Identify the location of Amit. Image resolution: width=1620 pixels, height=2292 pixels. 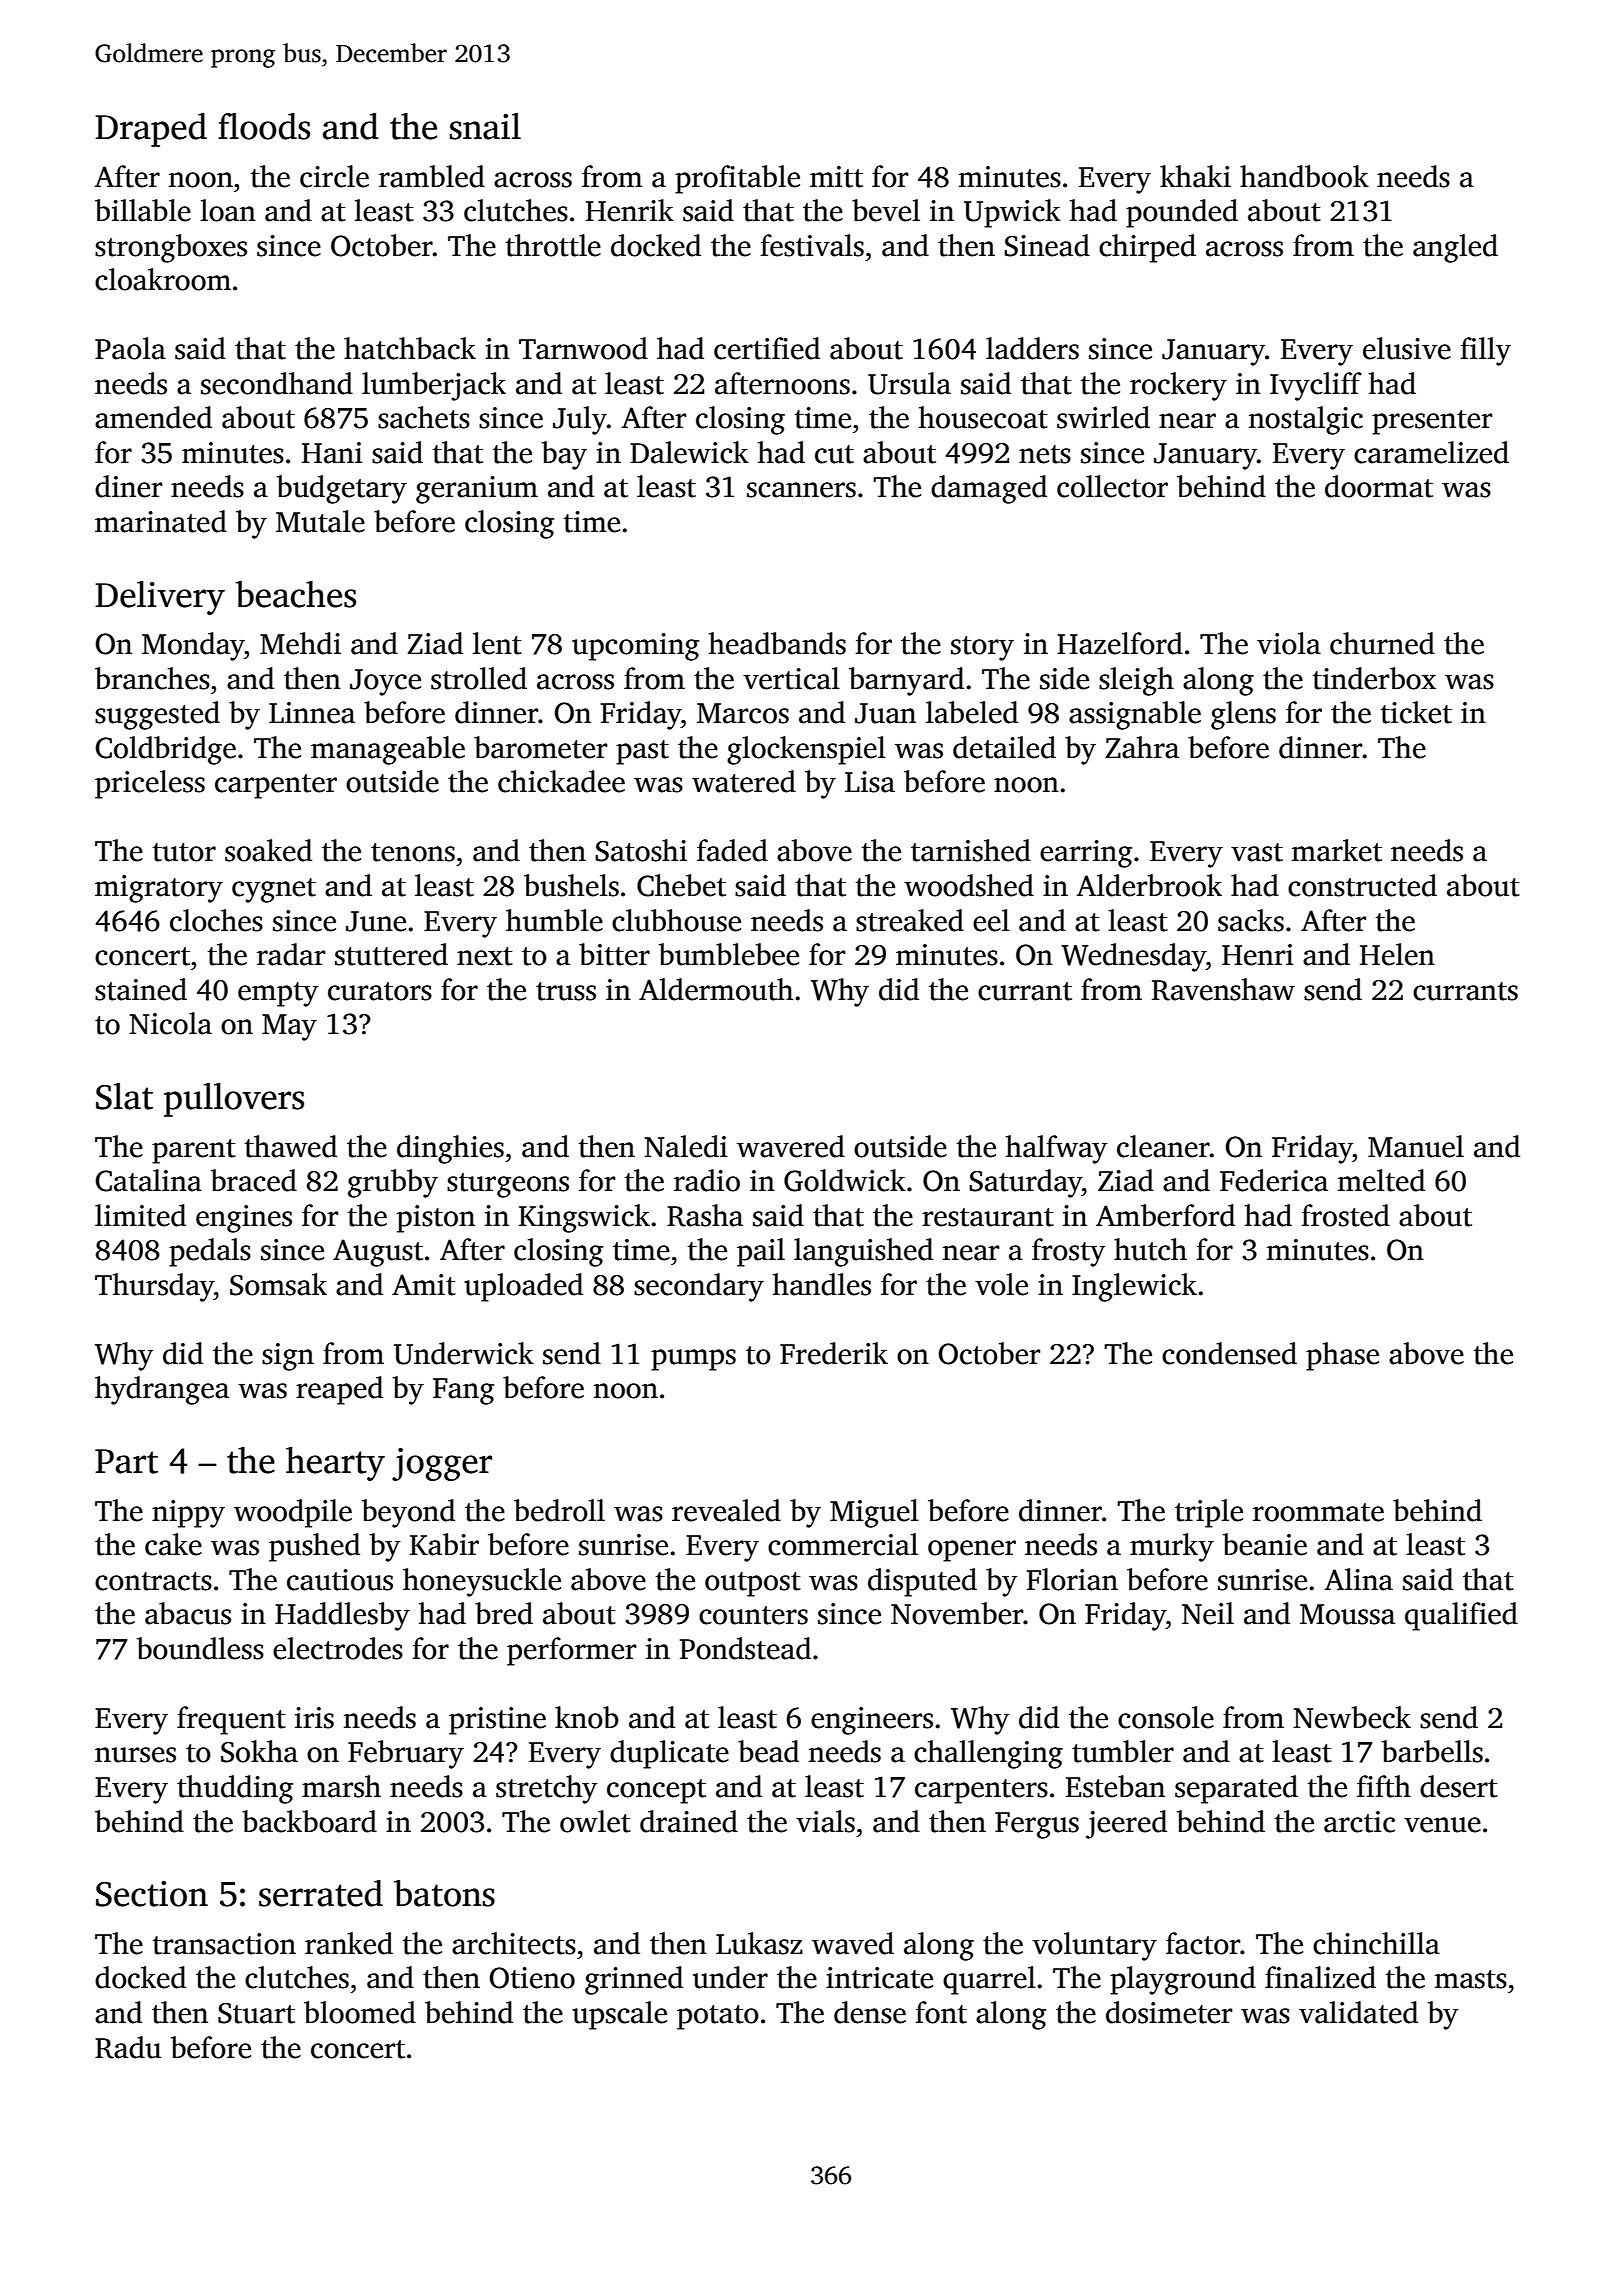
(424, 1285).
